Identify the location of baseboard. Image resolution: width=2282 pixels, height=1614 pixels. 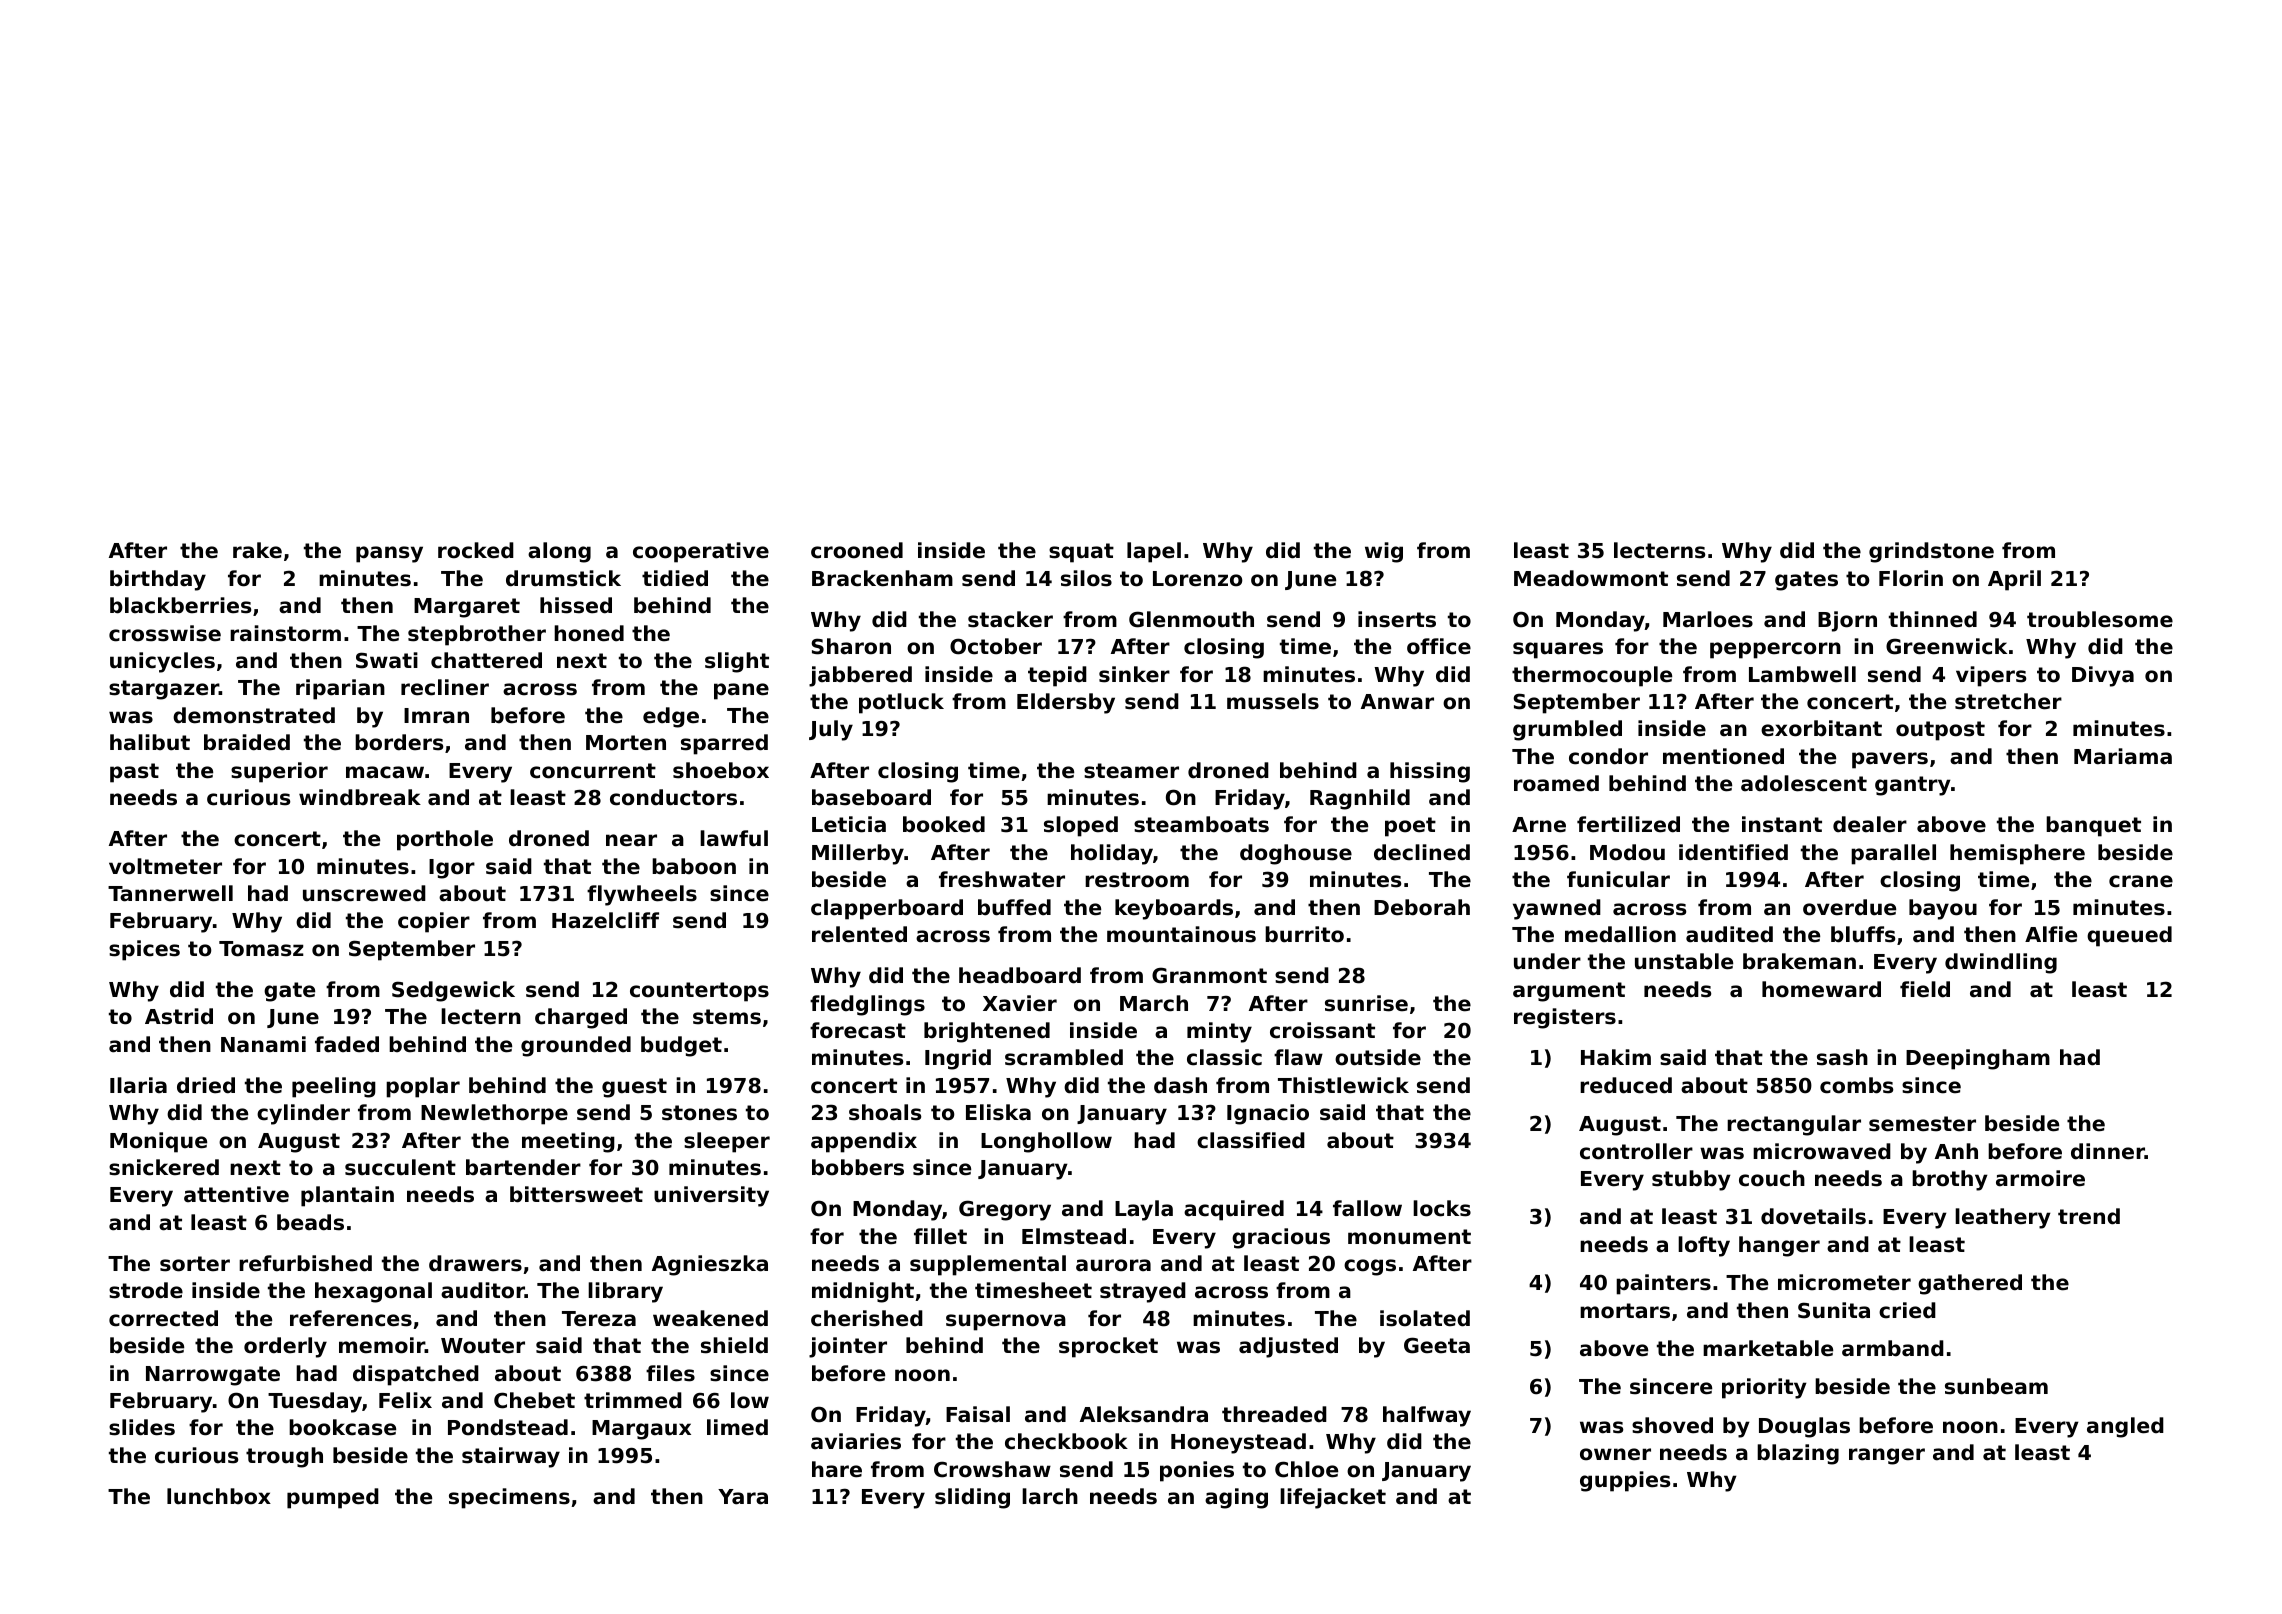
(871, 797).
